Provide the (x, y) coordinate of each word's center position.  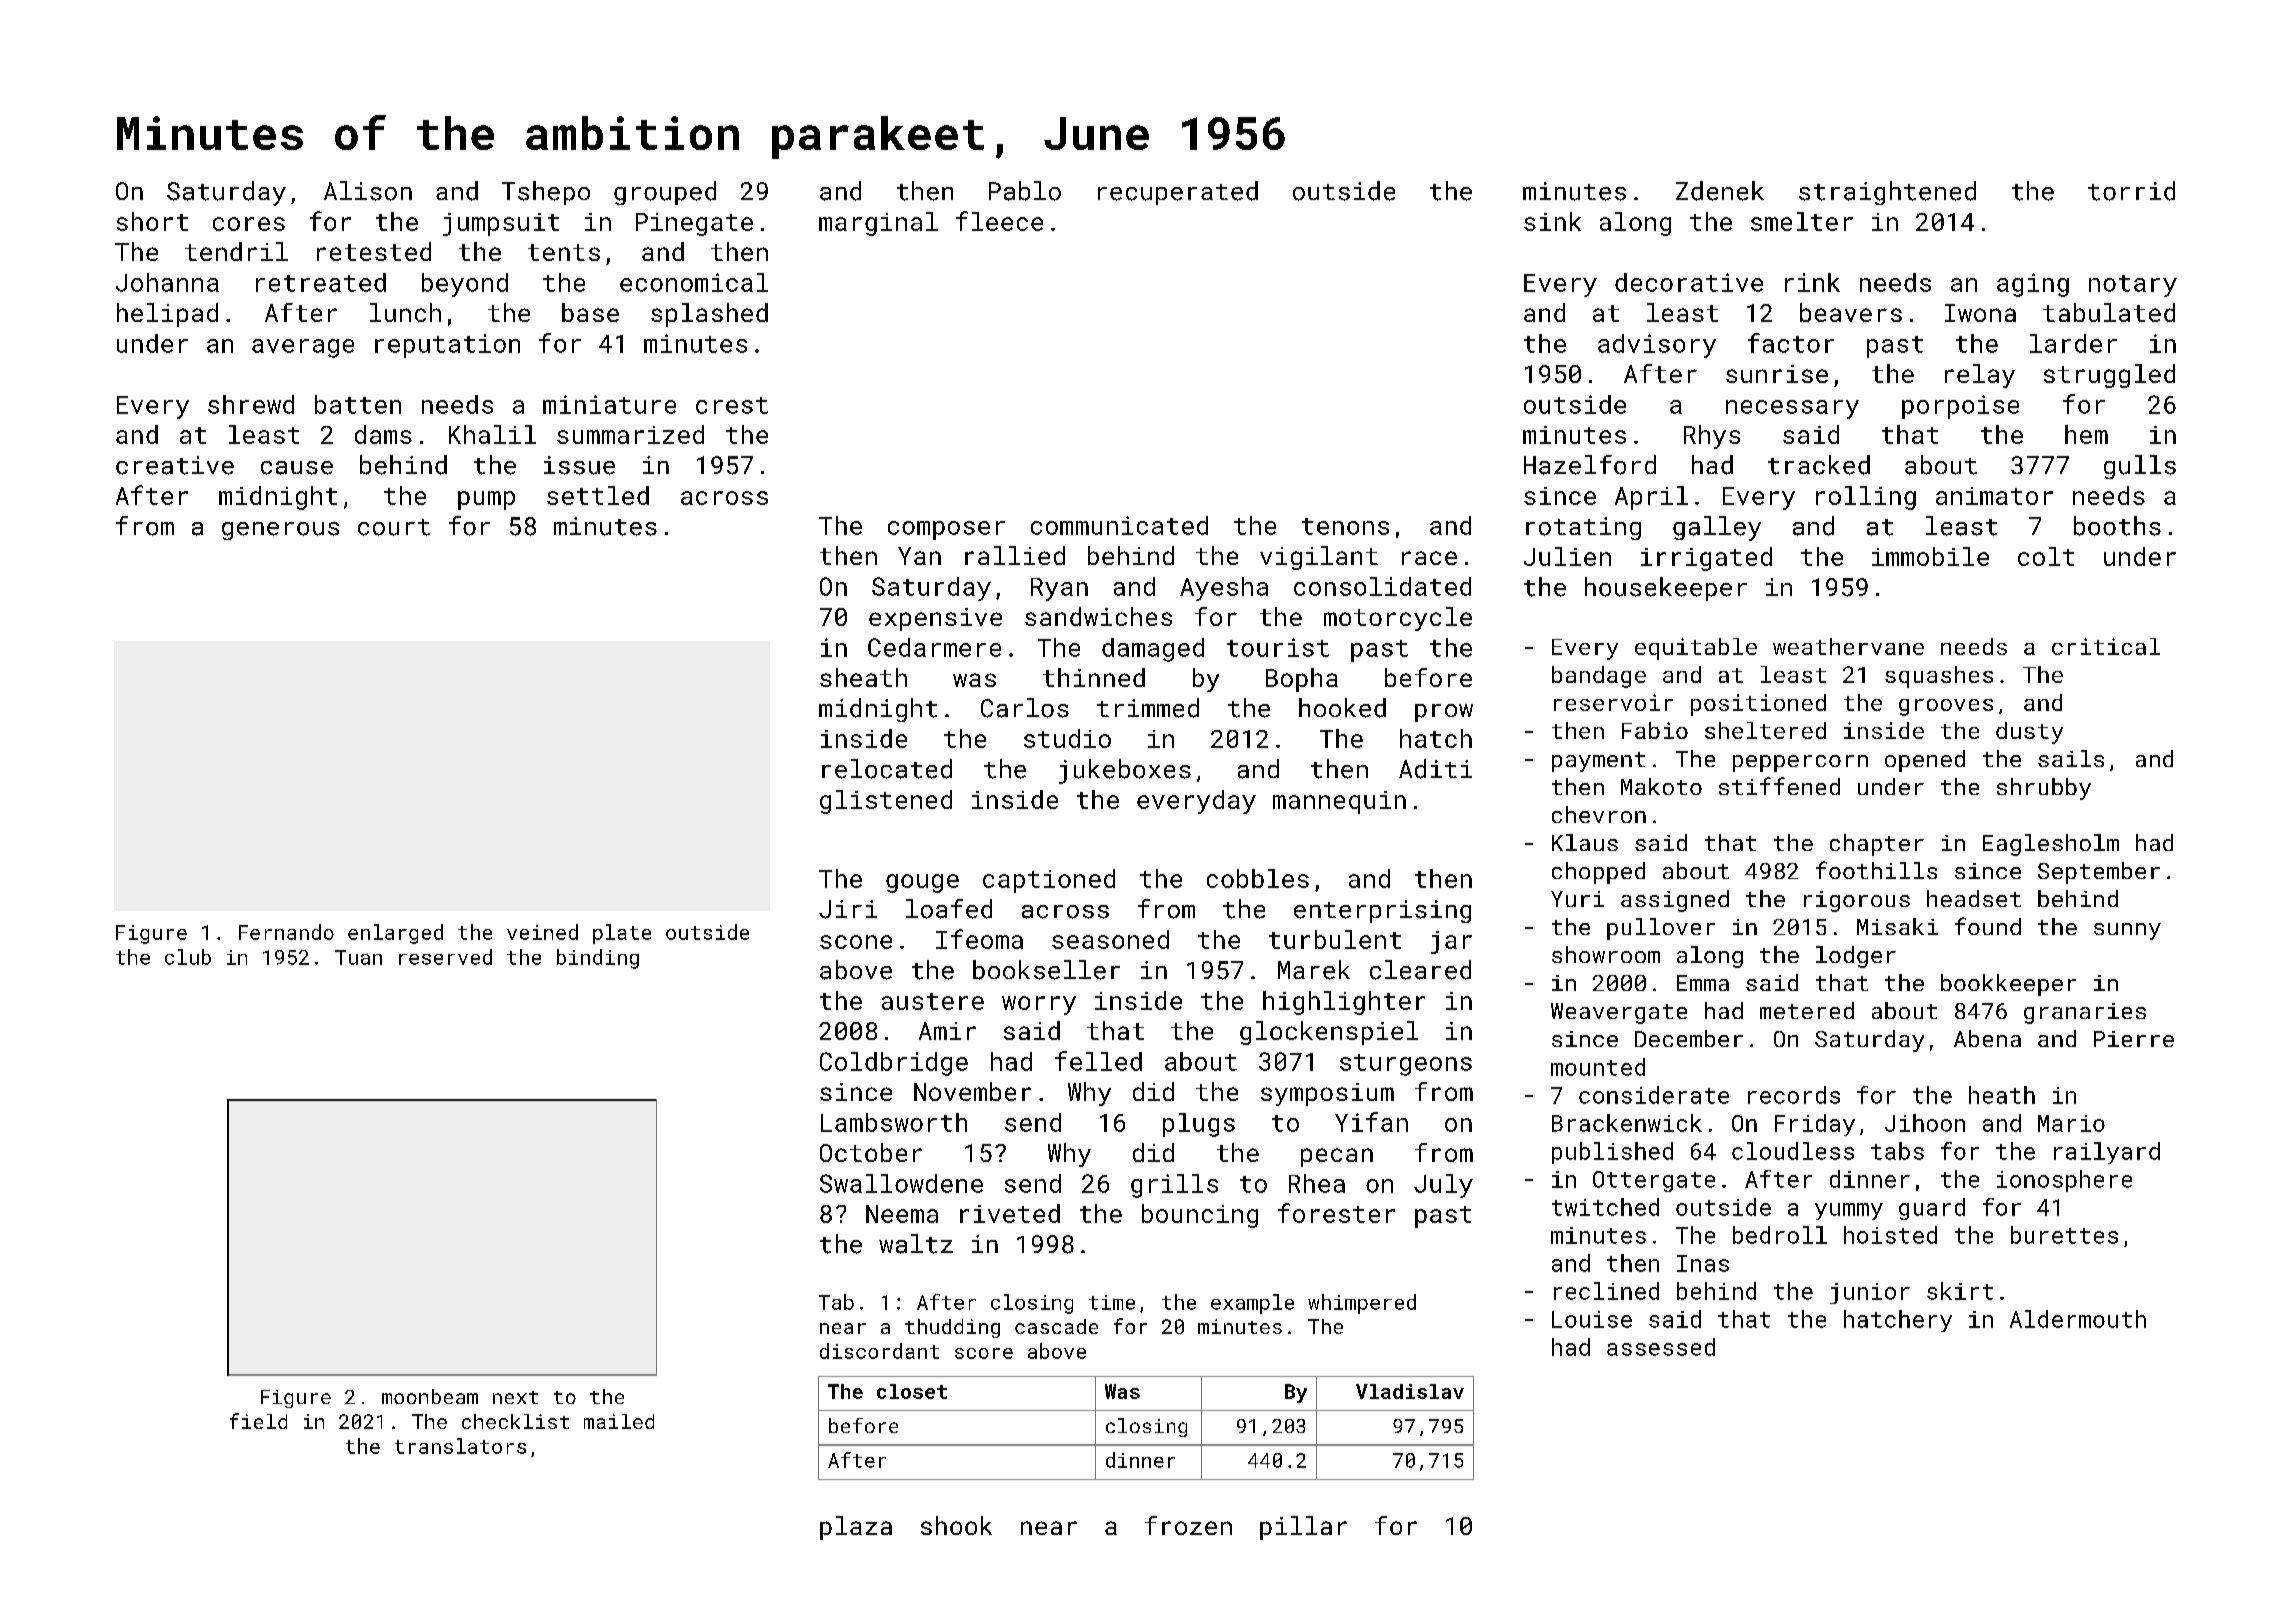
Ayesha (1224, 589)
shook (956, 1525)
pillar (1303, 1528)
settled (598, 495)
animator (1994, 496)
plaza (856, 1528)
